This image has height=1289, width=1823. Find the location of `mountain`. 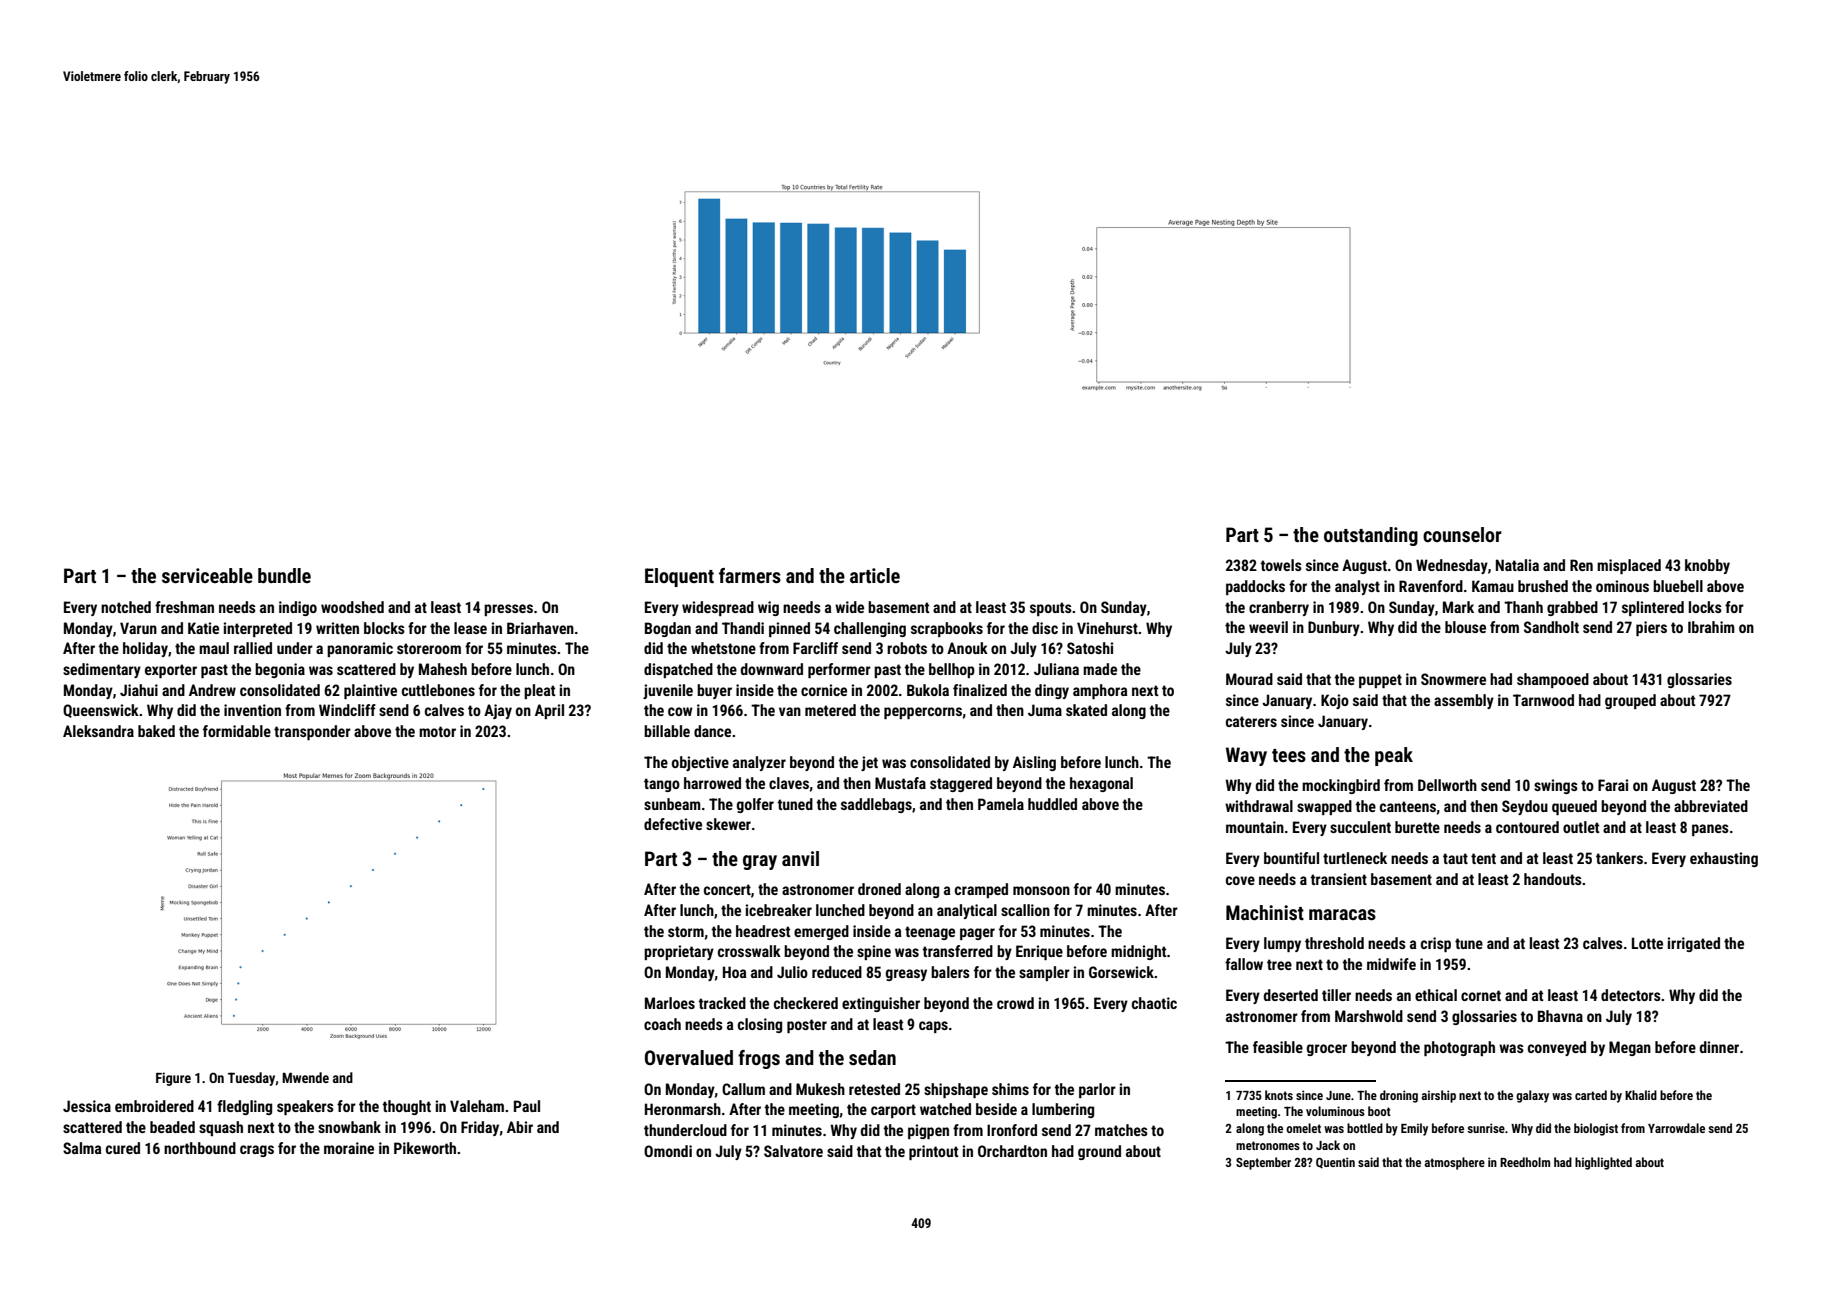

mountain is located at coordinates (1255, 827).
